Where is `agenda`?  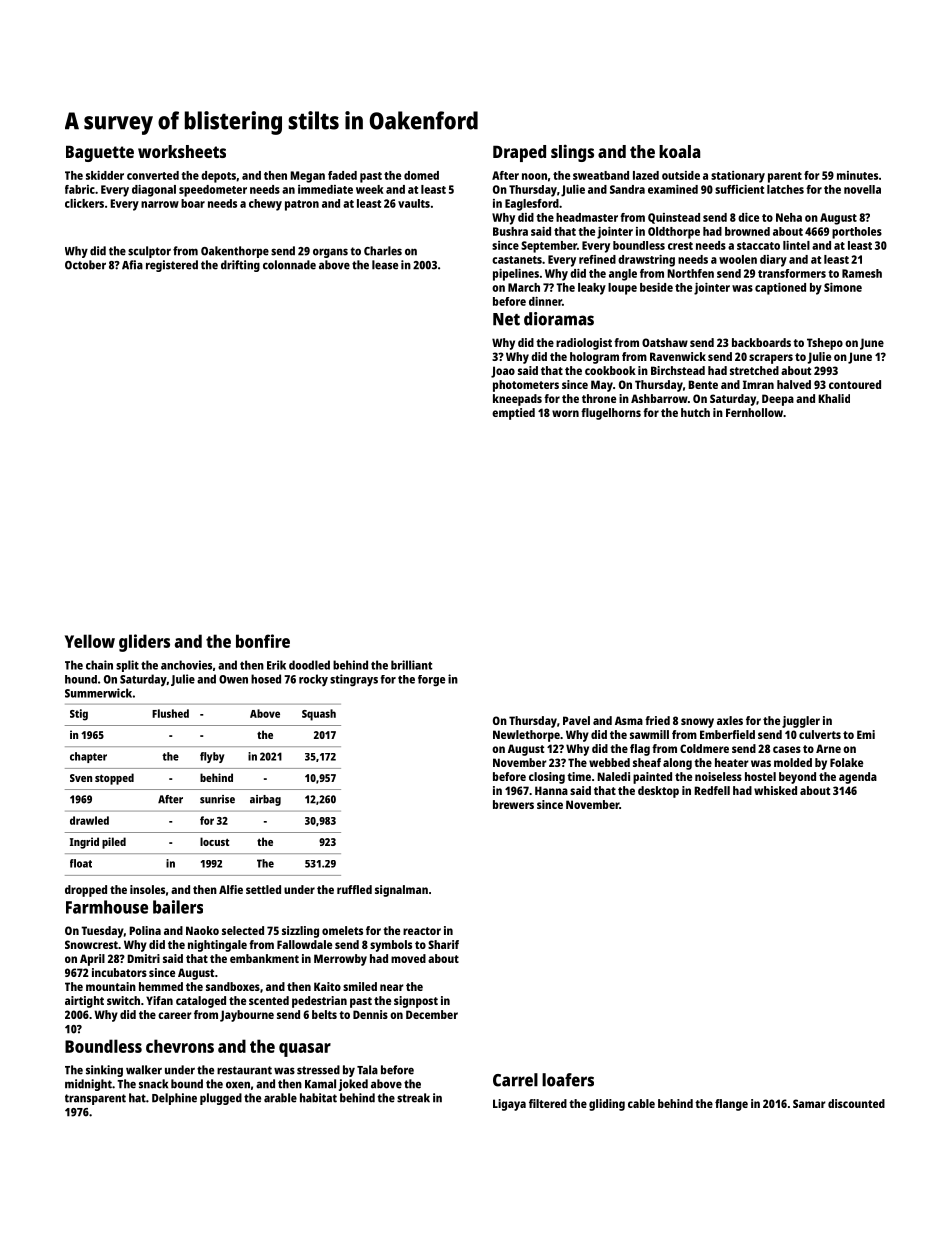
agenda is located at coordinates (858, 778).
